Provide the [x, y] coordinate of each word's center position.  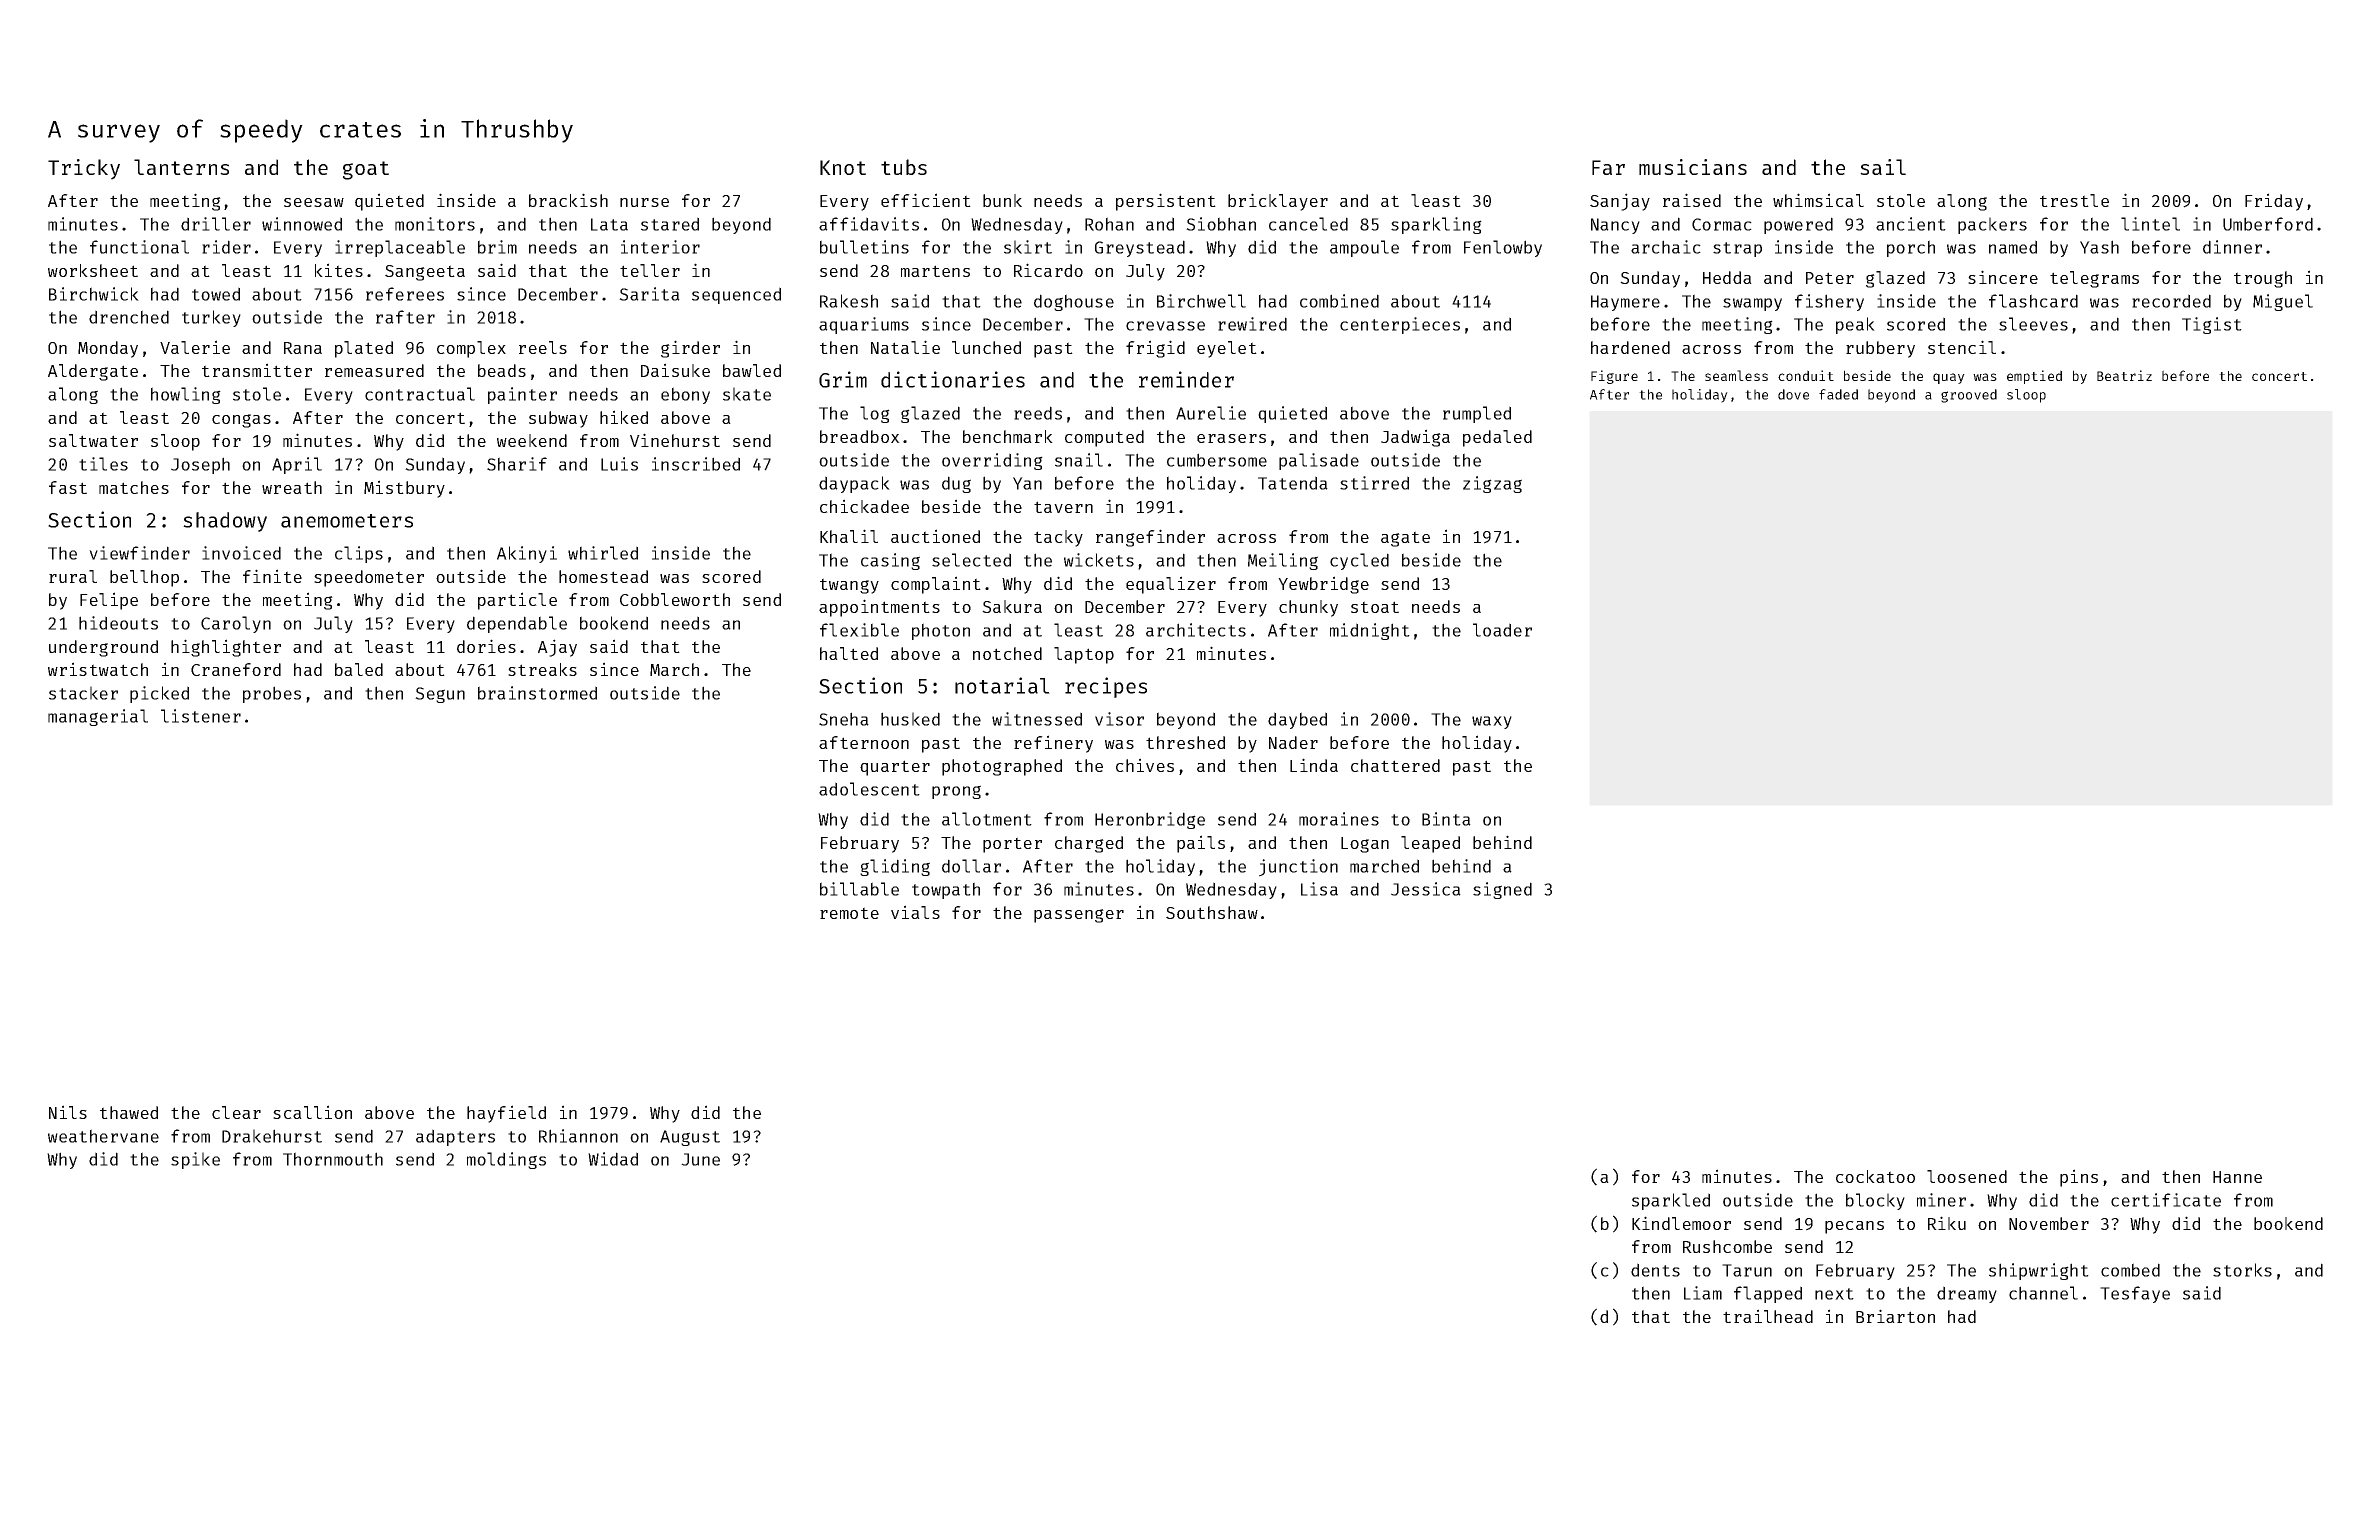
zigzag [1492, 484]
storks [2242, 1270]
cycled [1359, 561]
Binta [1446, 819]
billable [859, 889]
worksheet [93, 270]
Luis [619, 464]
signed [1502, 890]
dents [1655, 1270]
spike [195, 1160]
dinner [2232, 247]
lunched [986, 347]
